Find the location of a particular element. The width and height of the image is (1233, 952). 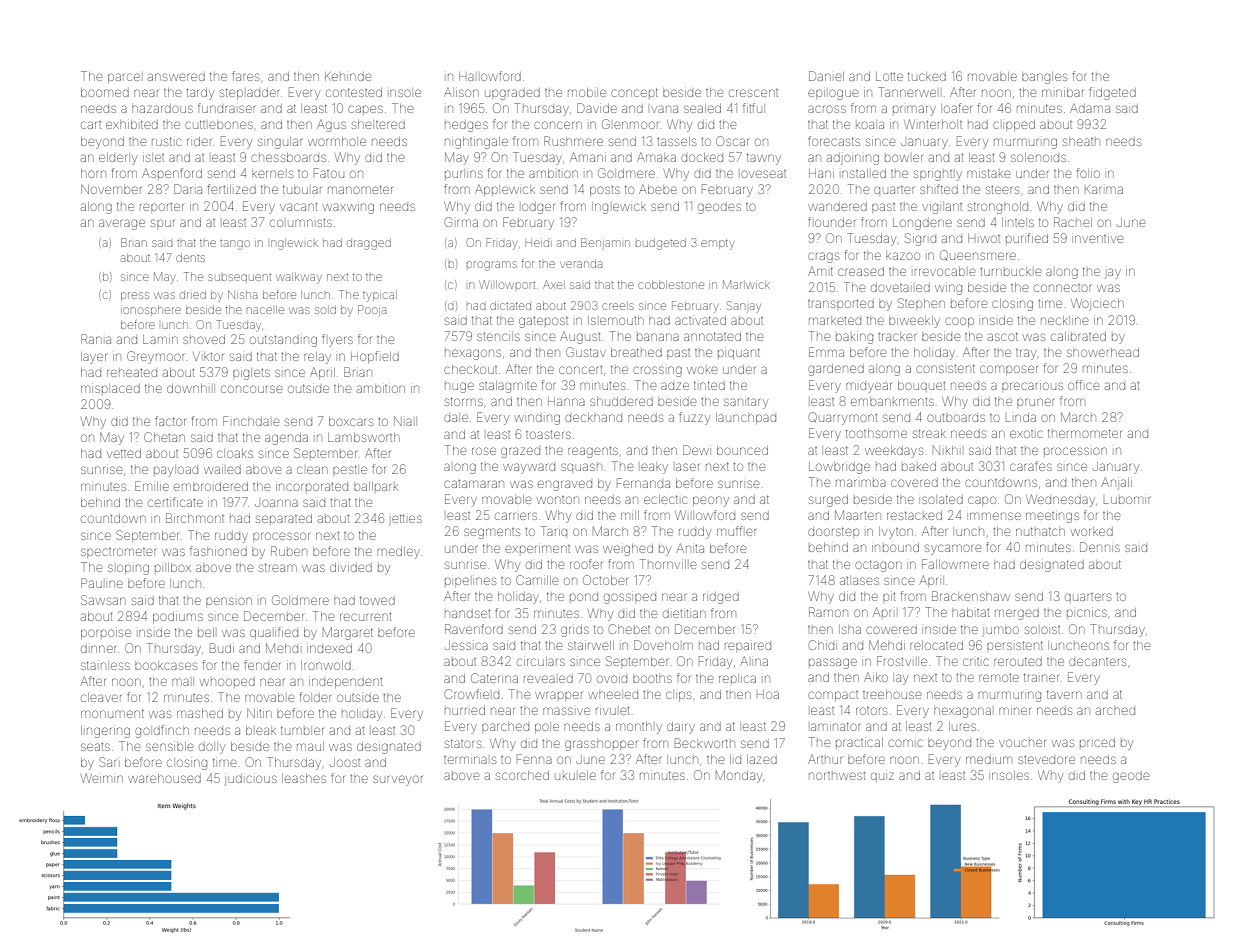

fuzzy is located at coordinates (694, 418).
